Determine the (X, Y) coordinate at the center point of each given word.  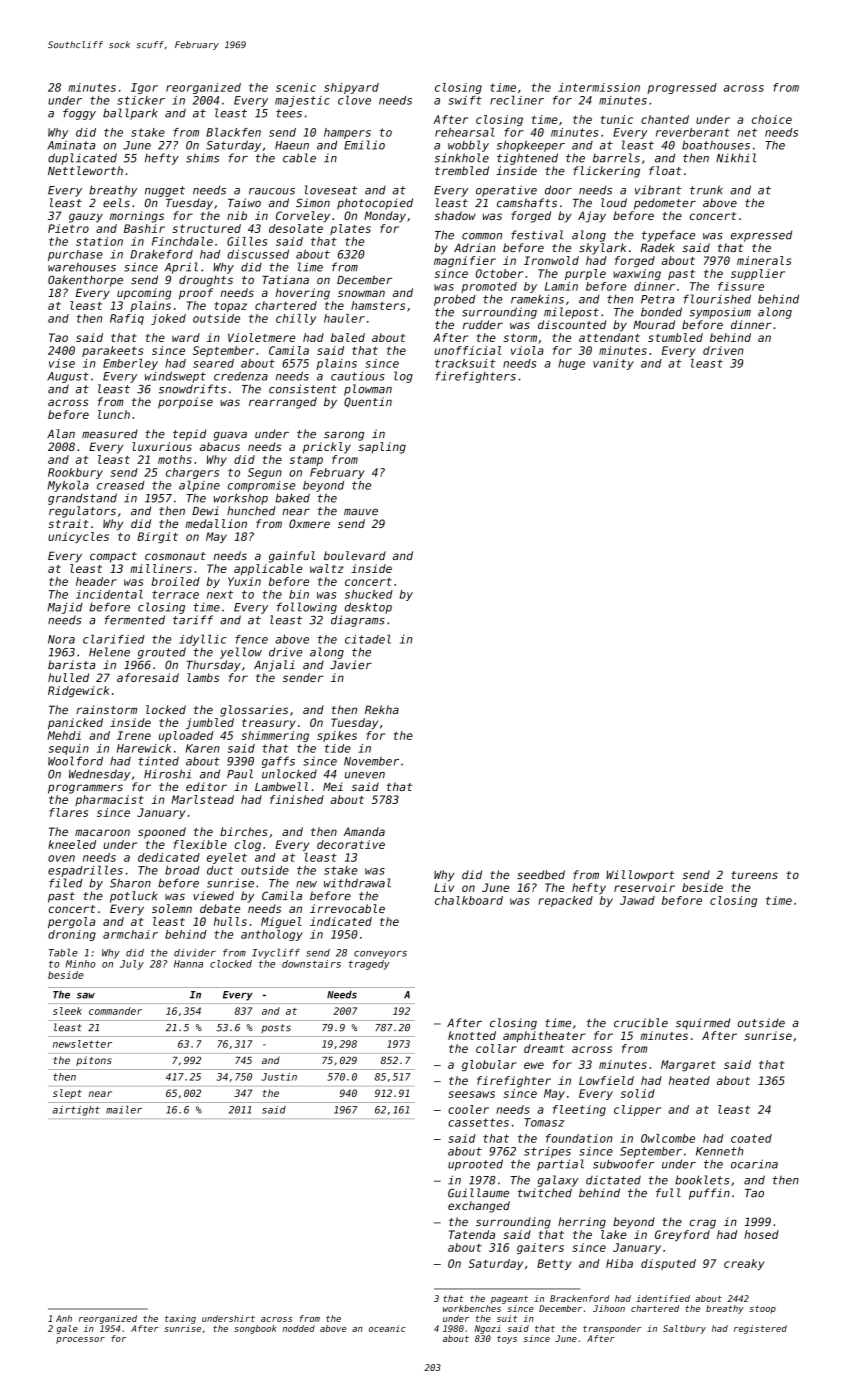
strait (68, 523)
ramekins (537, 299)
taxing (180, 1319)
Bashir (144, 228)
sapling (382, 448)
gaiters (540, 1248)
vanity (613, 364)
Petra (658, 299)
